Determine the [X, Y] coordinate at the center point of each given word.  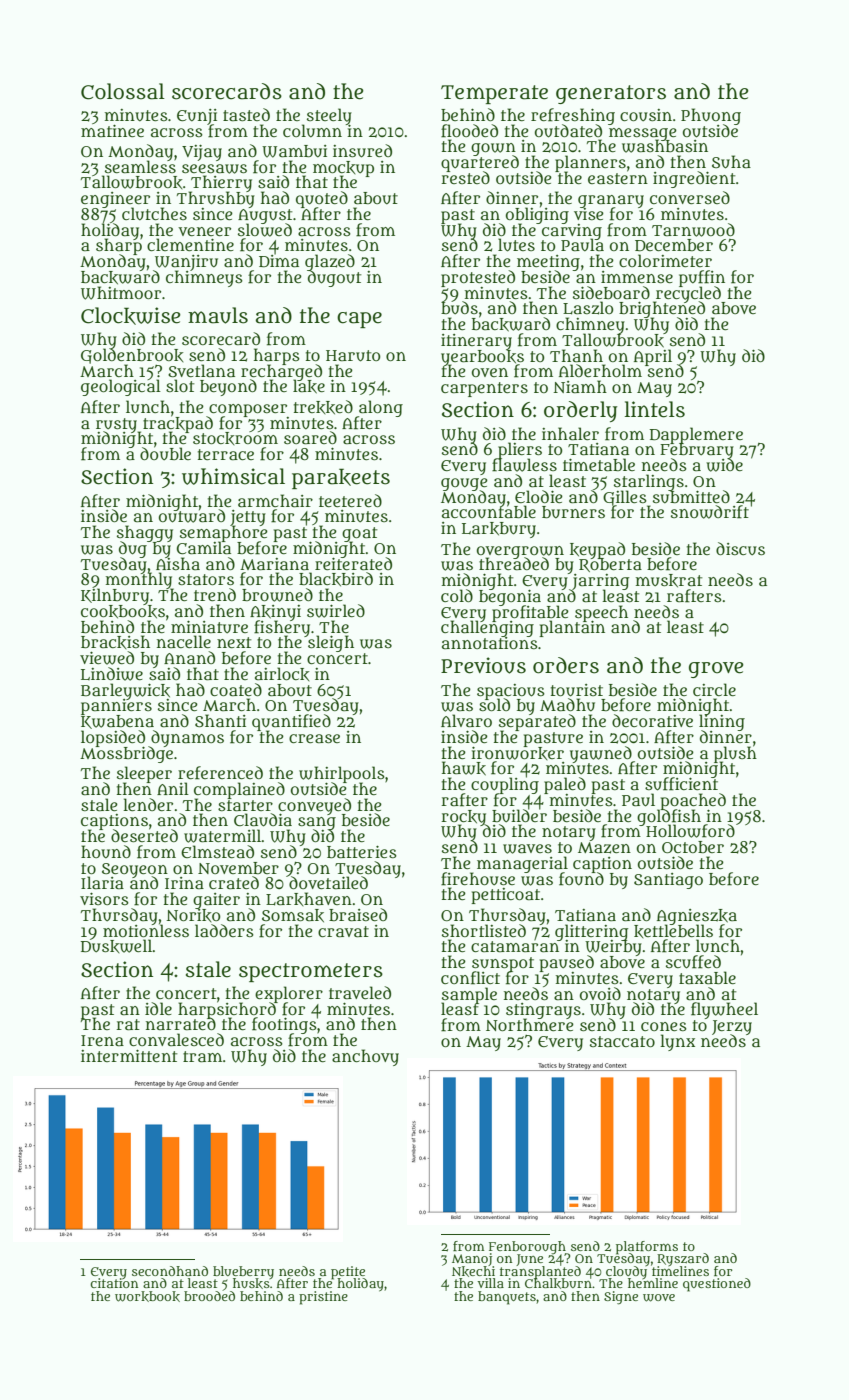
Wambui [294, 151]
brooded [209, 1296]
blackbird [336, 579]
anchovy [365, 1057]
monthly [140, 581]
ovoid [600, 993]
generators [611, 94]
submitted [691, 497]
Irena [102, 1041]
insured [362, 151]
